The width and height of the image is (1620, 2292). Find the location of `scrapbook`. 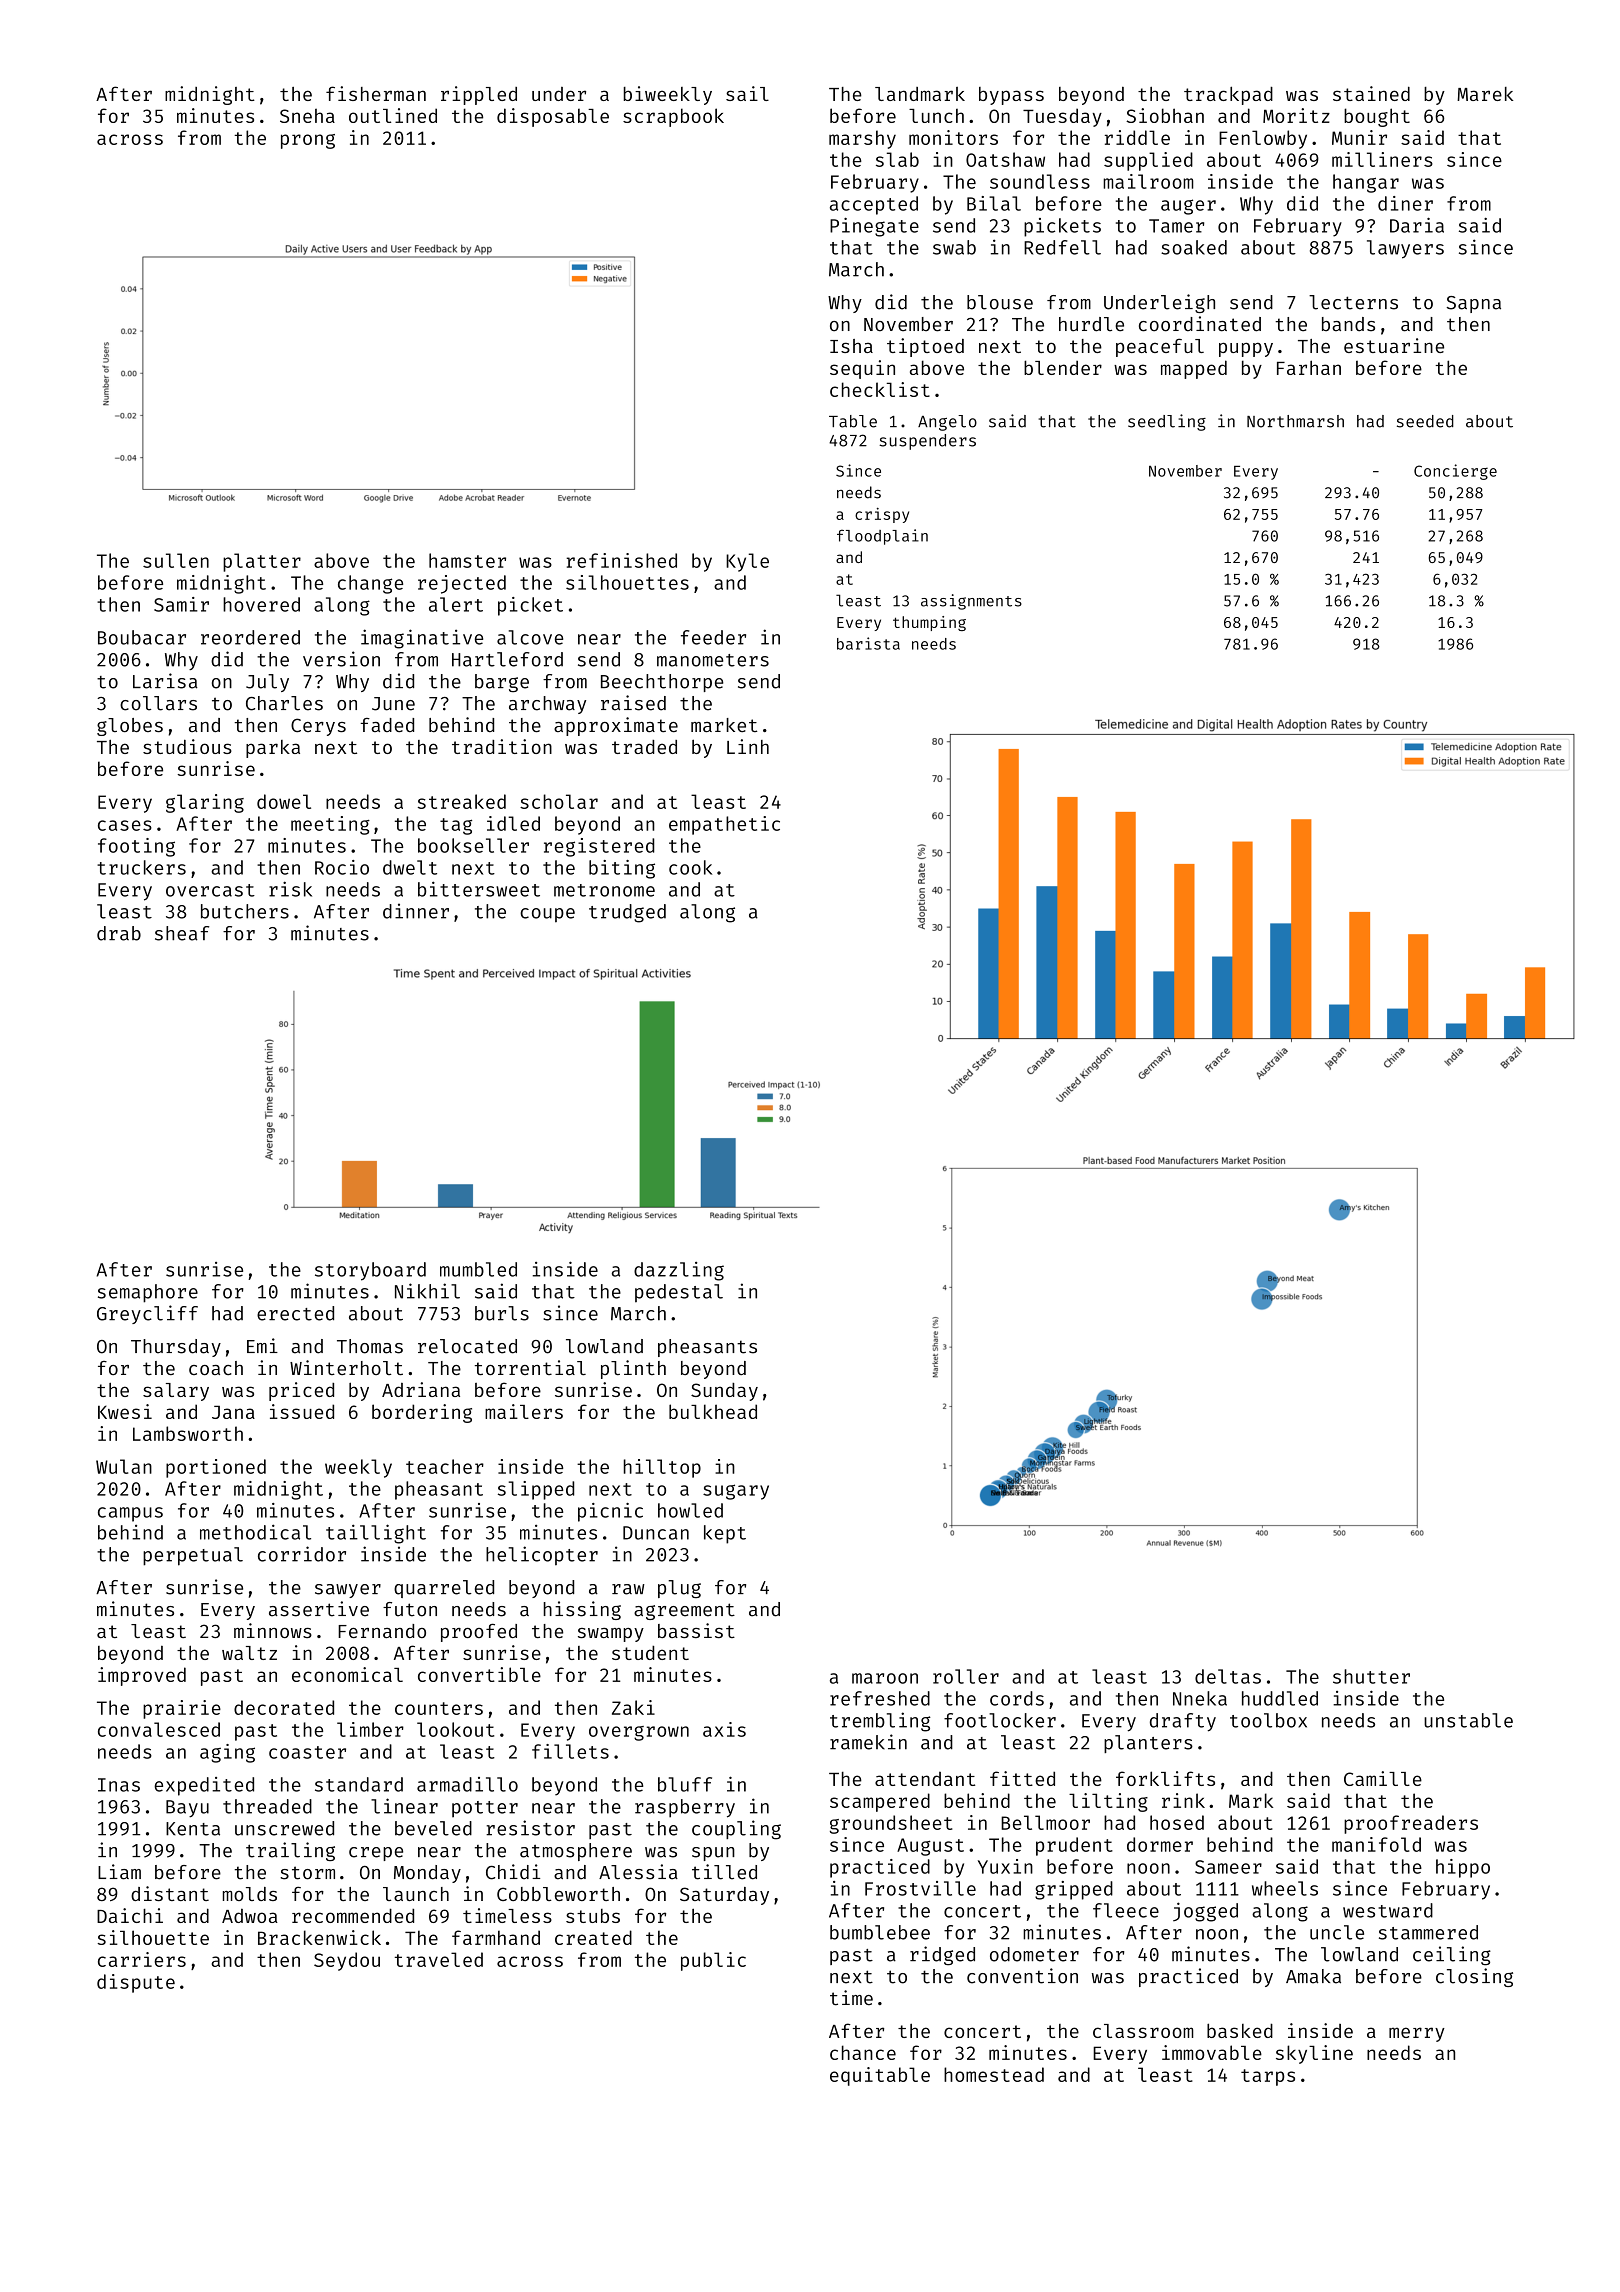

scrapbook is located at coordinates (673, 117).
